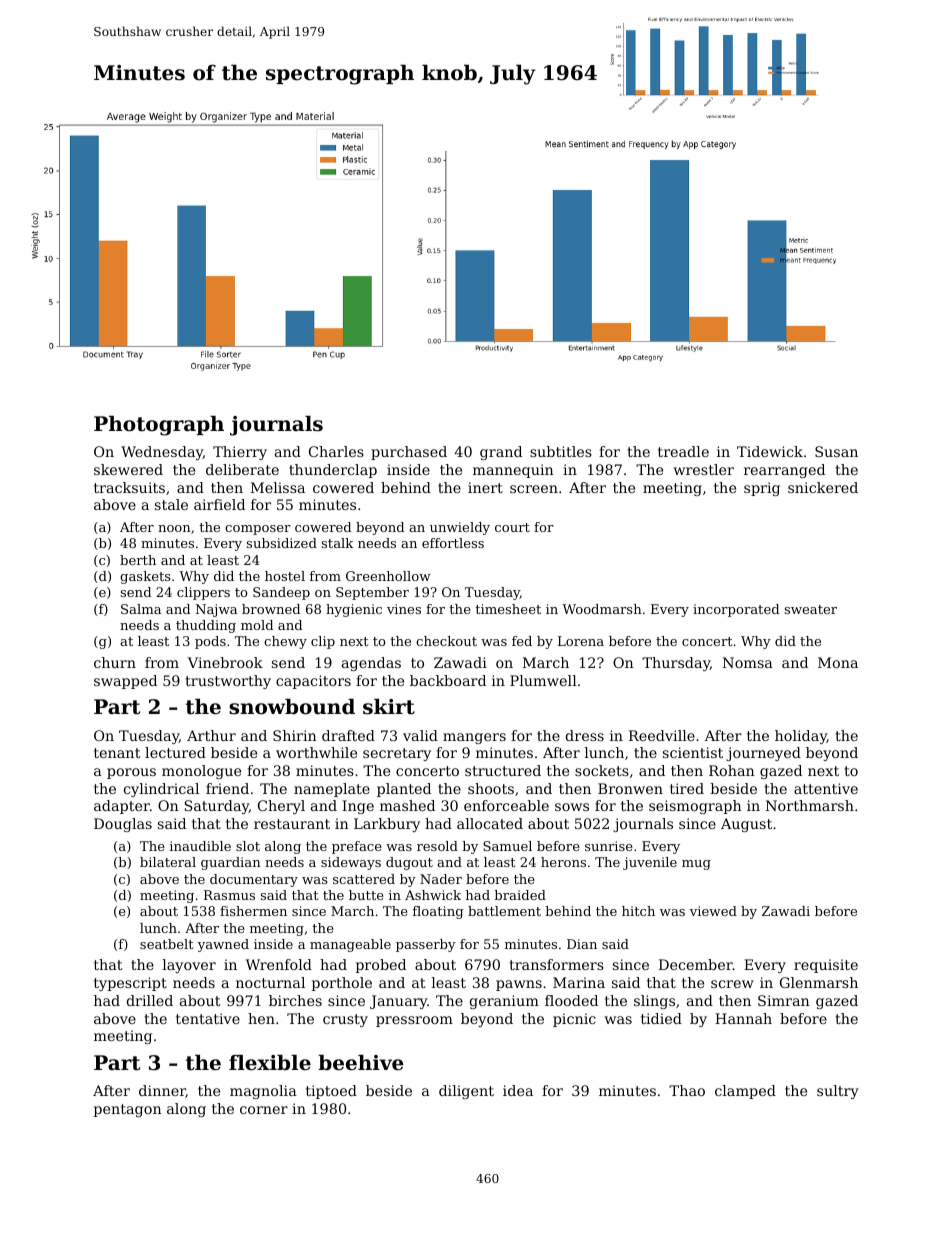 The image size is (952, 1233). Describe the element at coordinates (736, 610) in the page. I see `incorporated` at that location.
